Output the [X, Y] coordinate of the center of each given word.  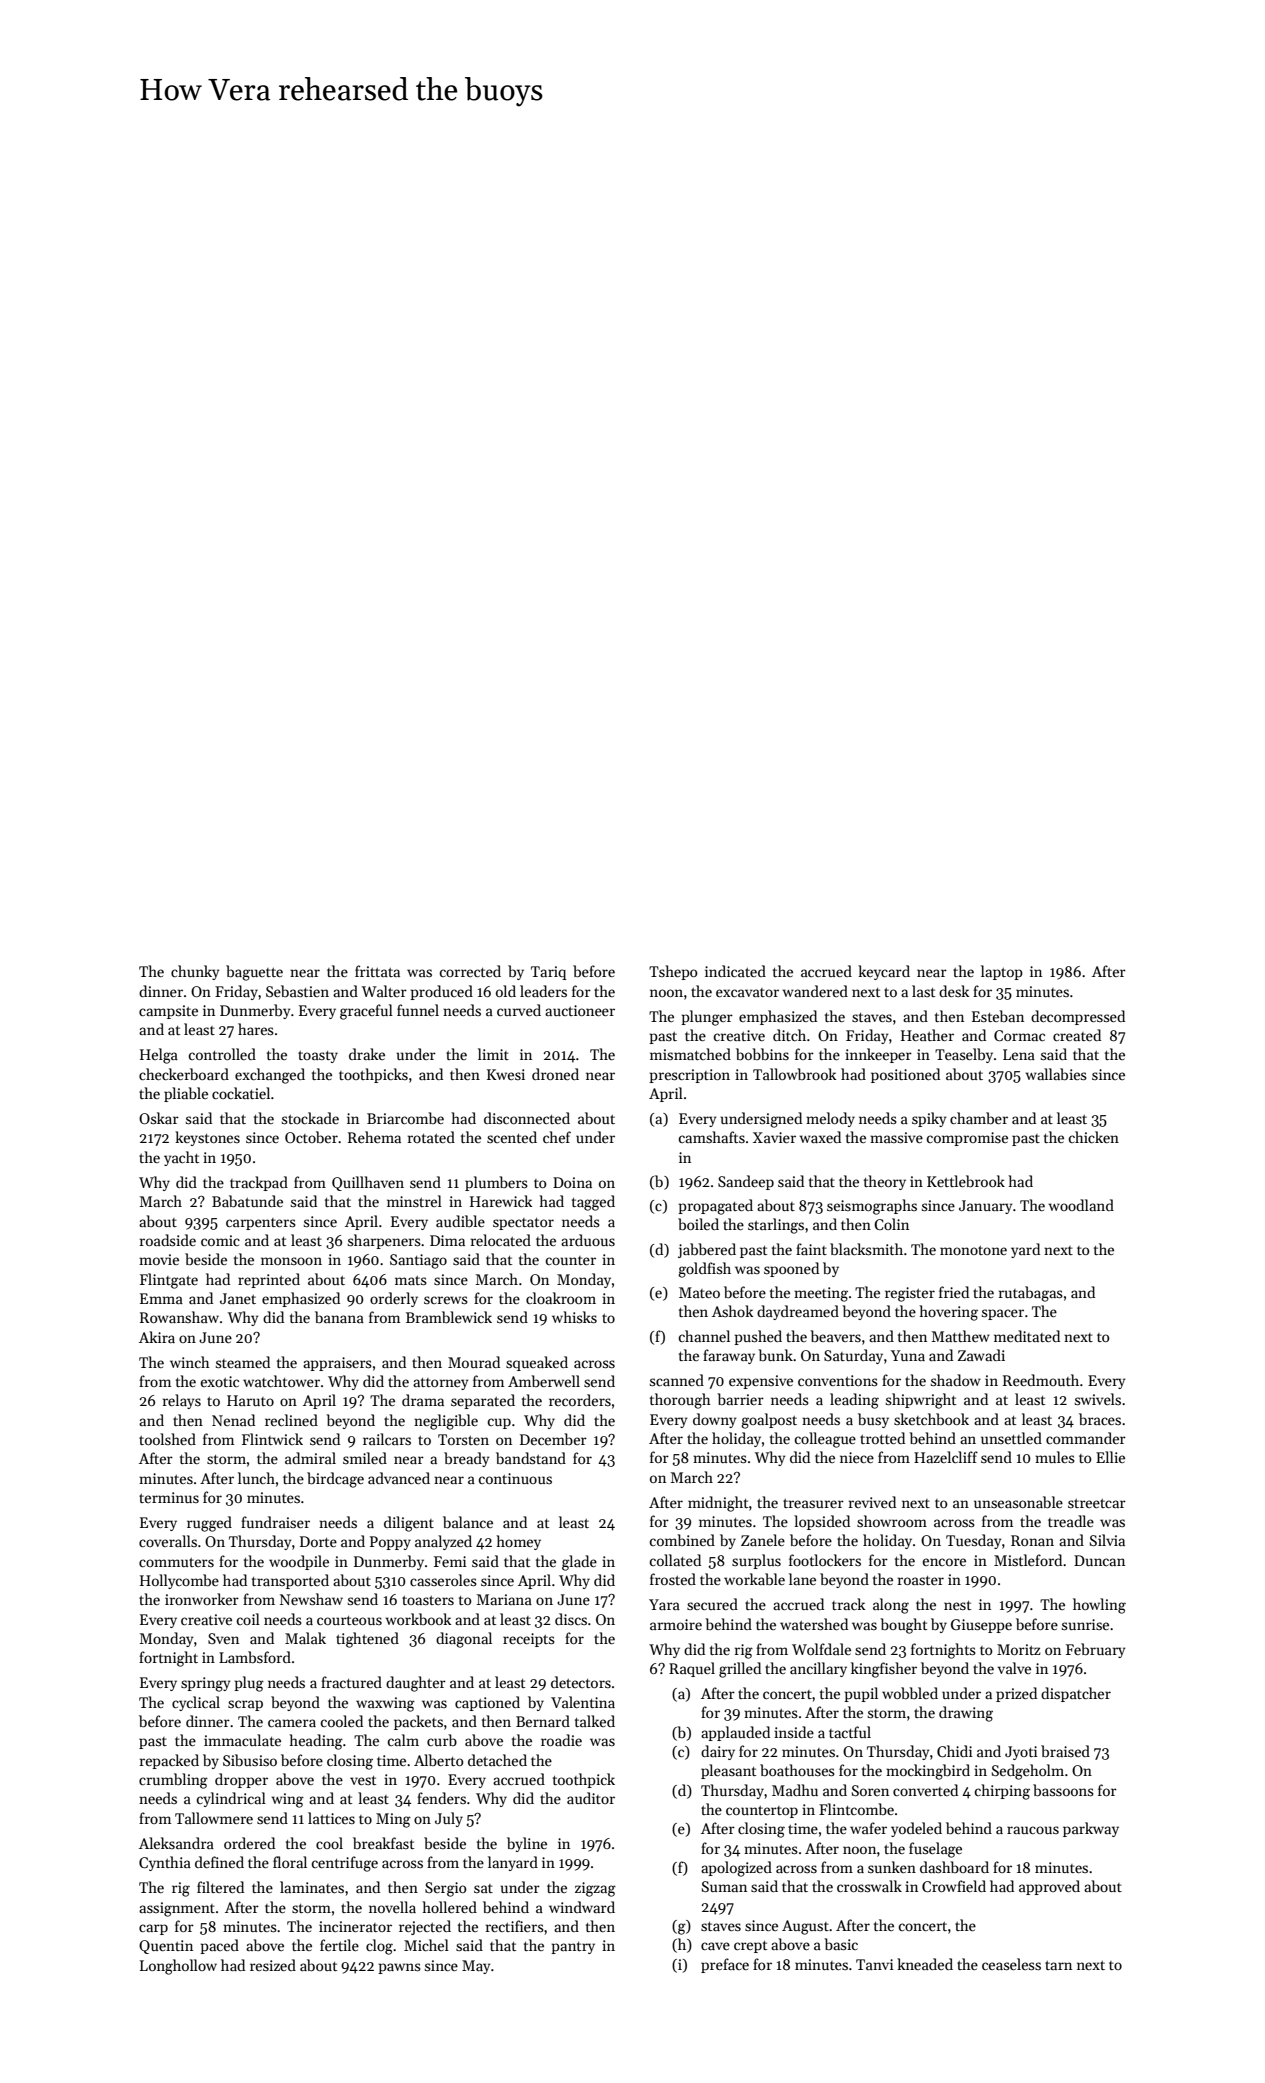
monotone [973, 1250]
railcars [387, 1439]
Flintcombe [856, 1809]
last [923, 991]
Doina [572, 1182]
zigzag [595, 1889]
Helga [159, 1056]
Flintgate [169, 1281]
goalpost [769, 1421]
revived [872, 1502]
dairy [718, 1752]
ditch [789, 1035]
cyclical [196, 1703]
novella [392, 1907]
